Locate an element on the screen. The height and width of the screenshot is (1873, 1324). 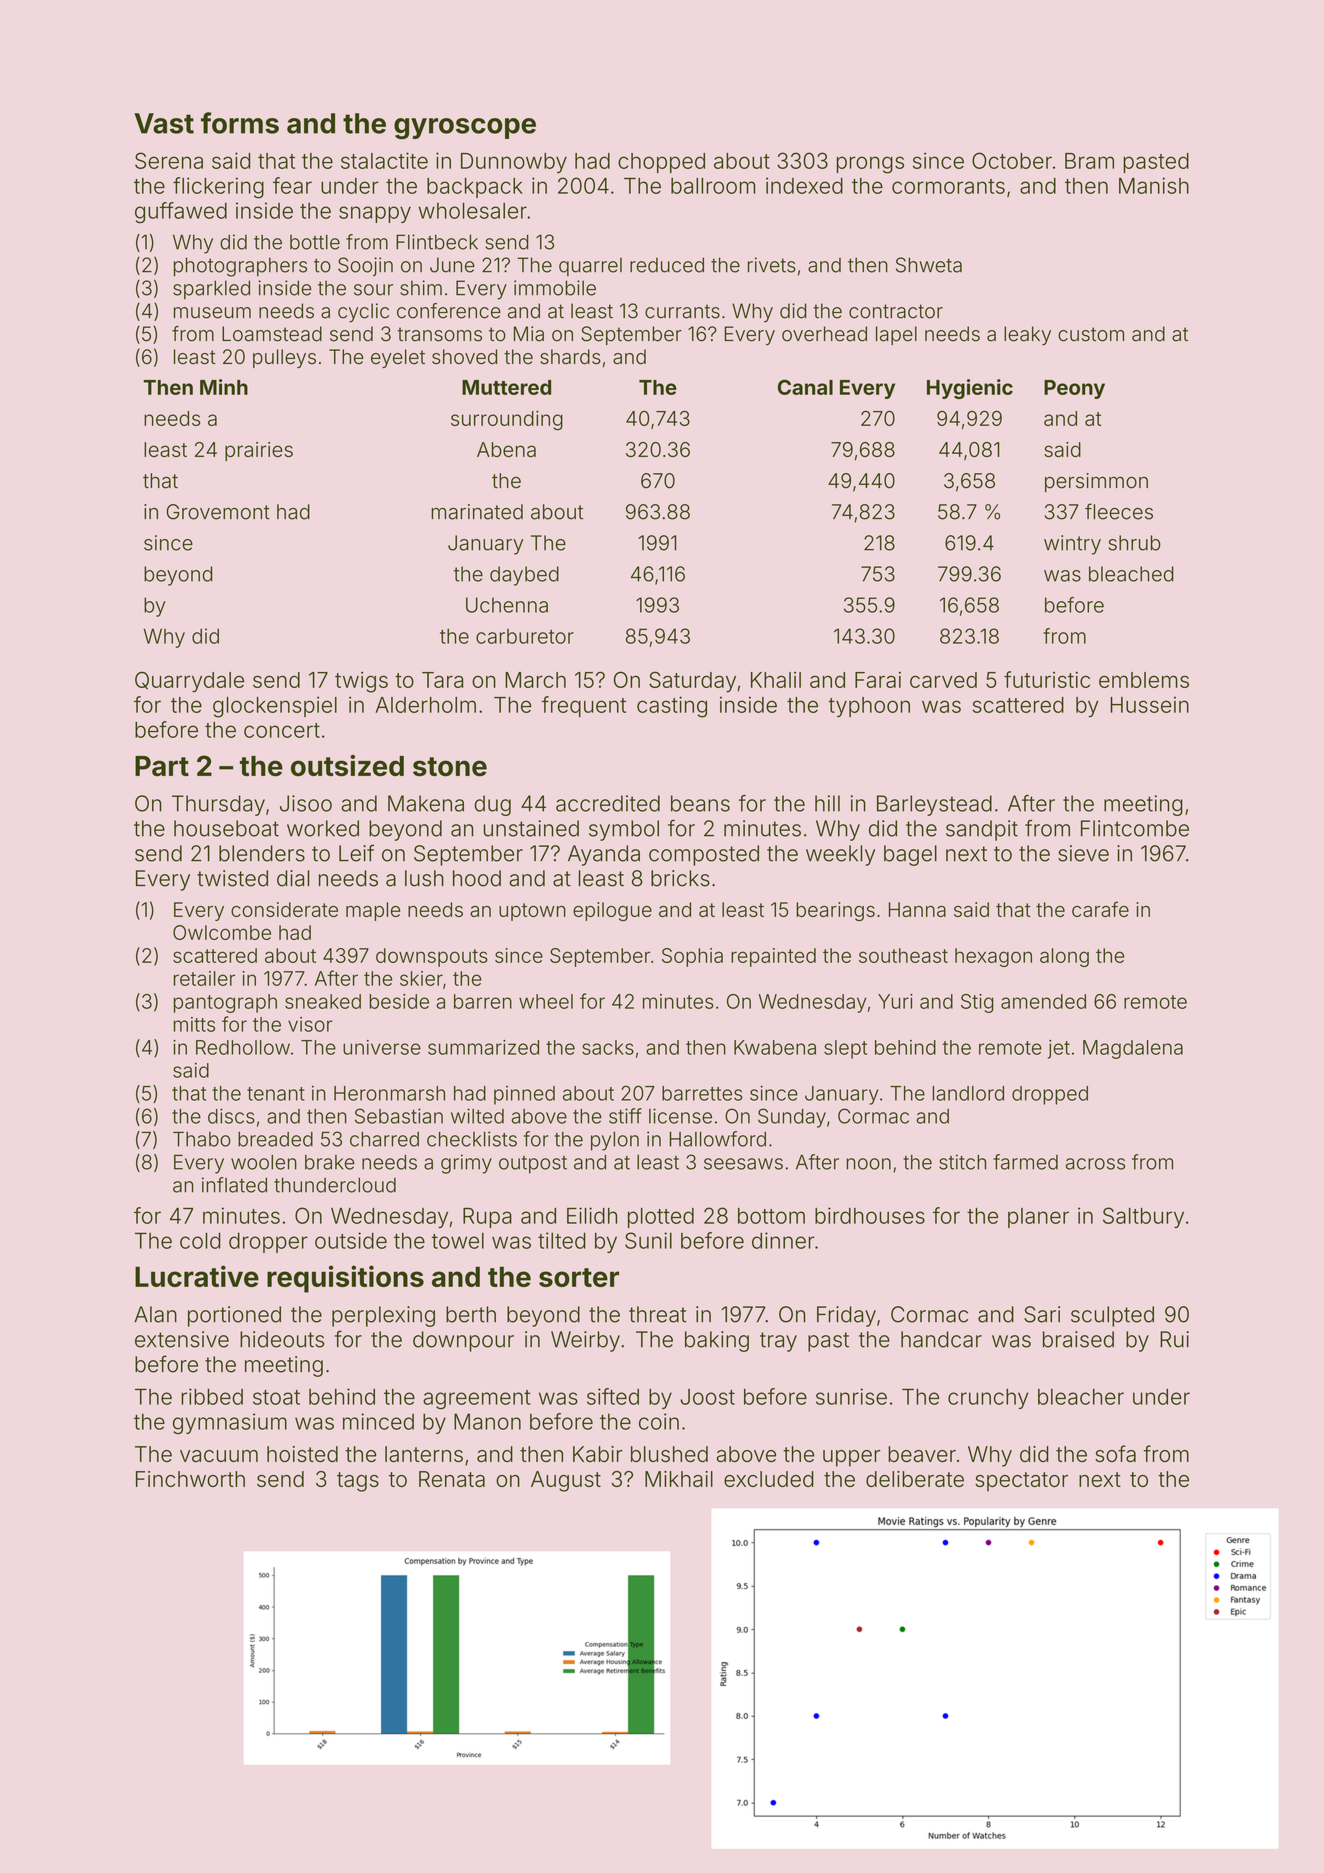
prairies is located at coordinates (259, 451).
